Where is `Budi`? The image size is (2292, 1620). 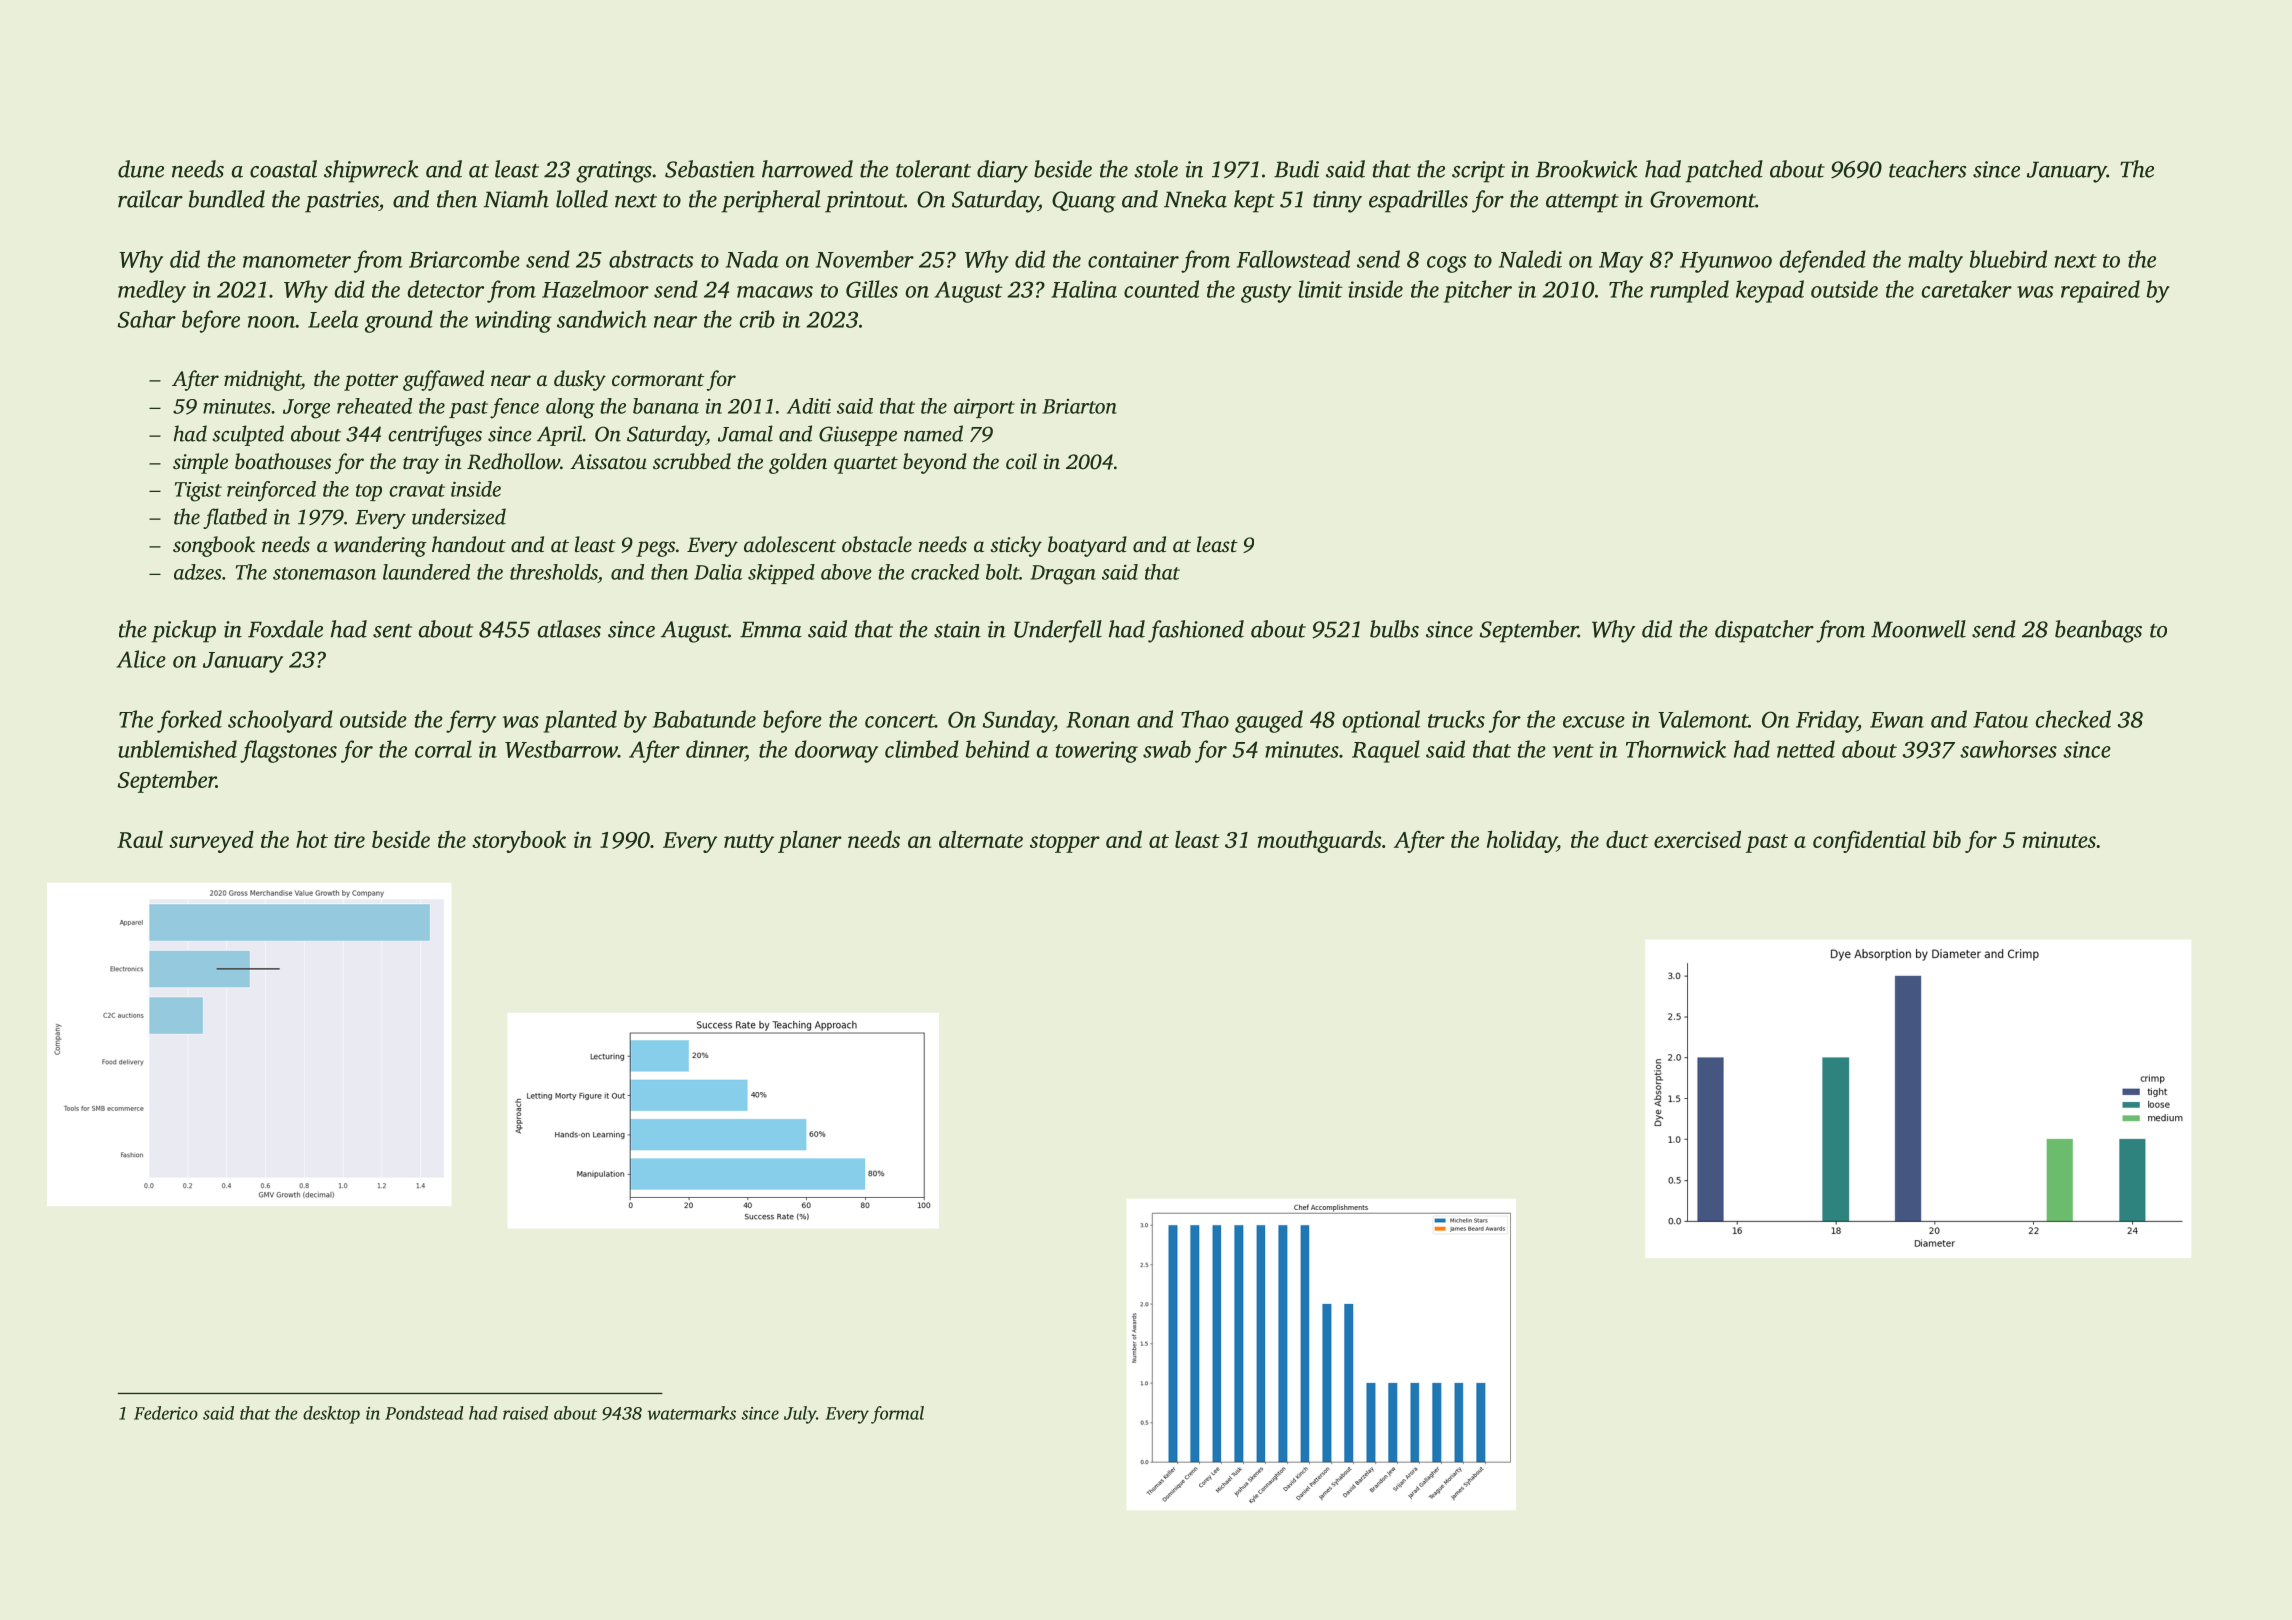 Budi is located at coordinates (1296, 169).
